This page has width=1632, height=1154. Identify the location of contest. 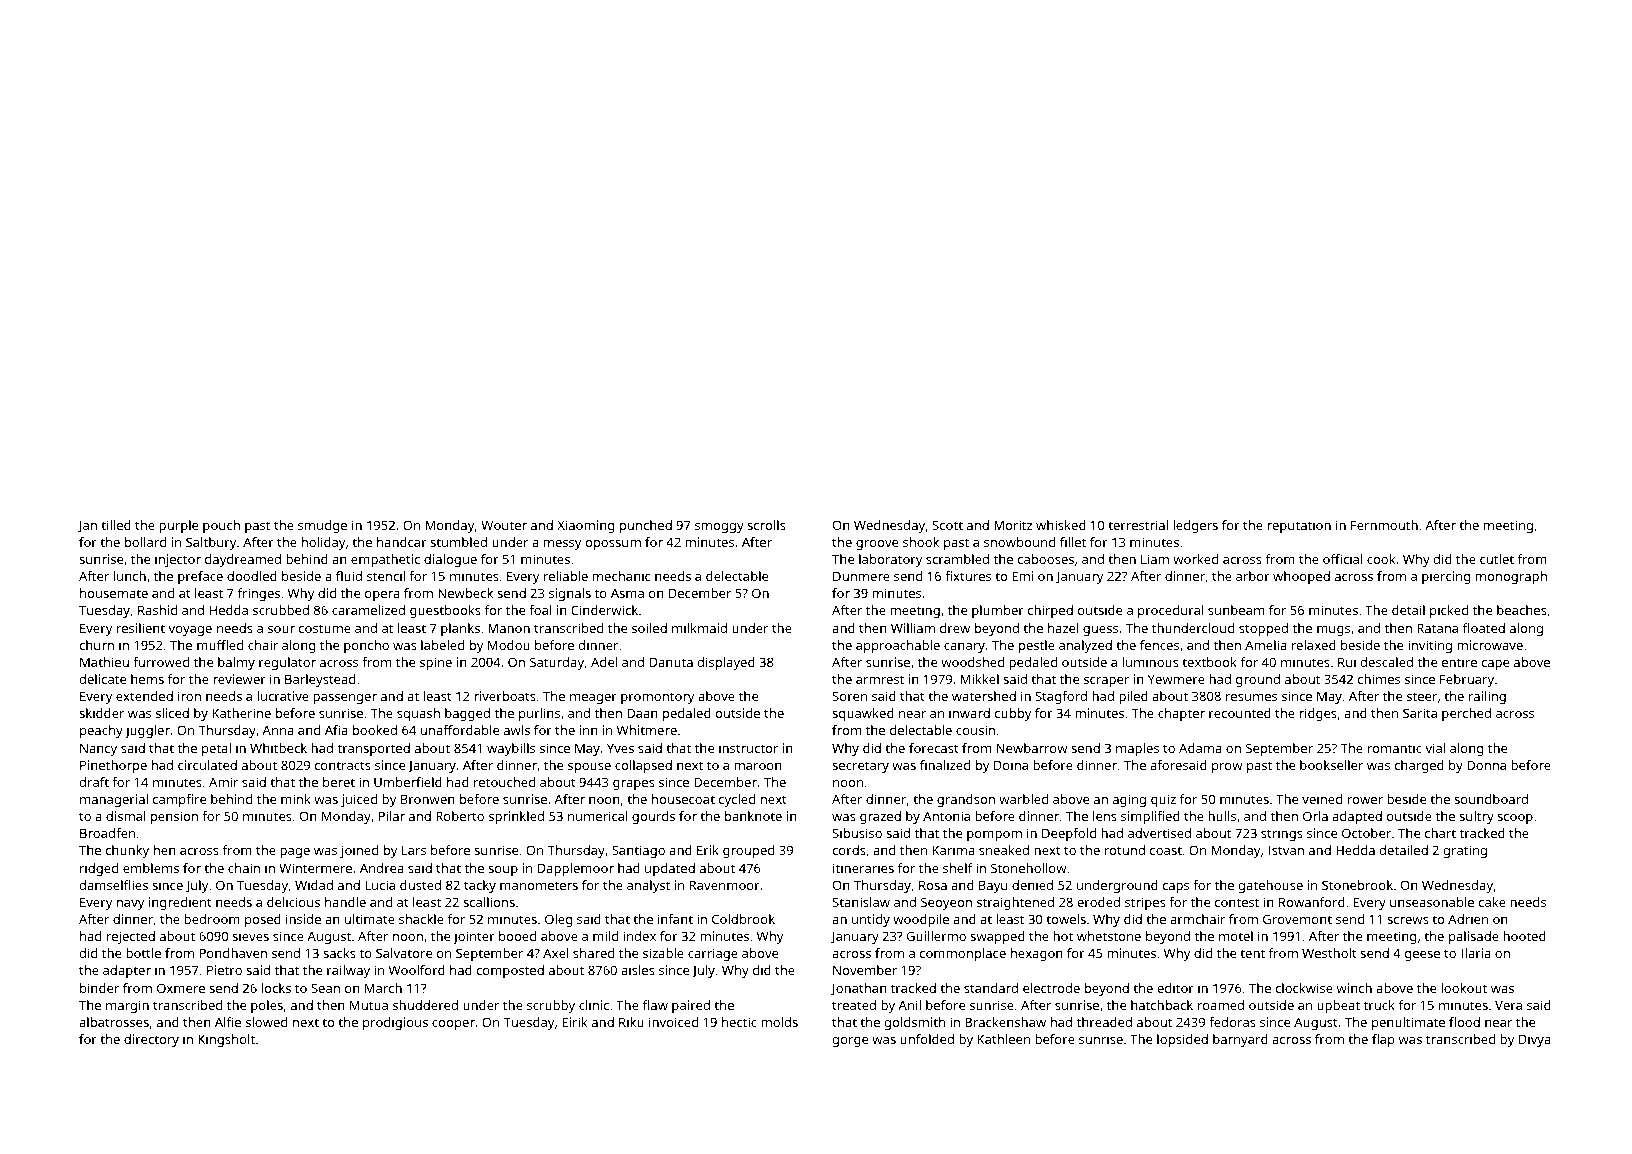
(1237, 902).
